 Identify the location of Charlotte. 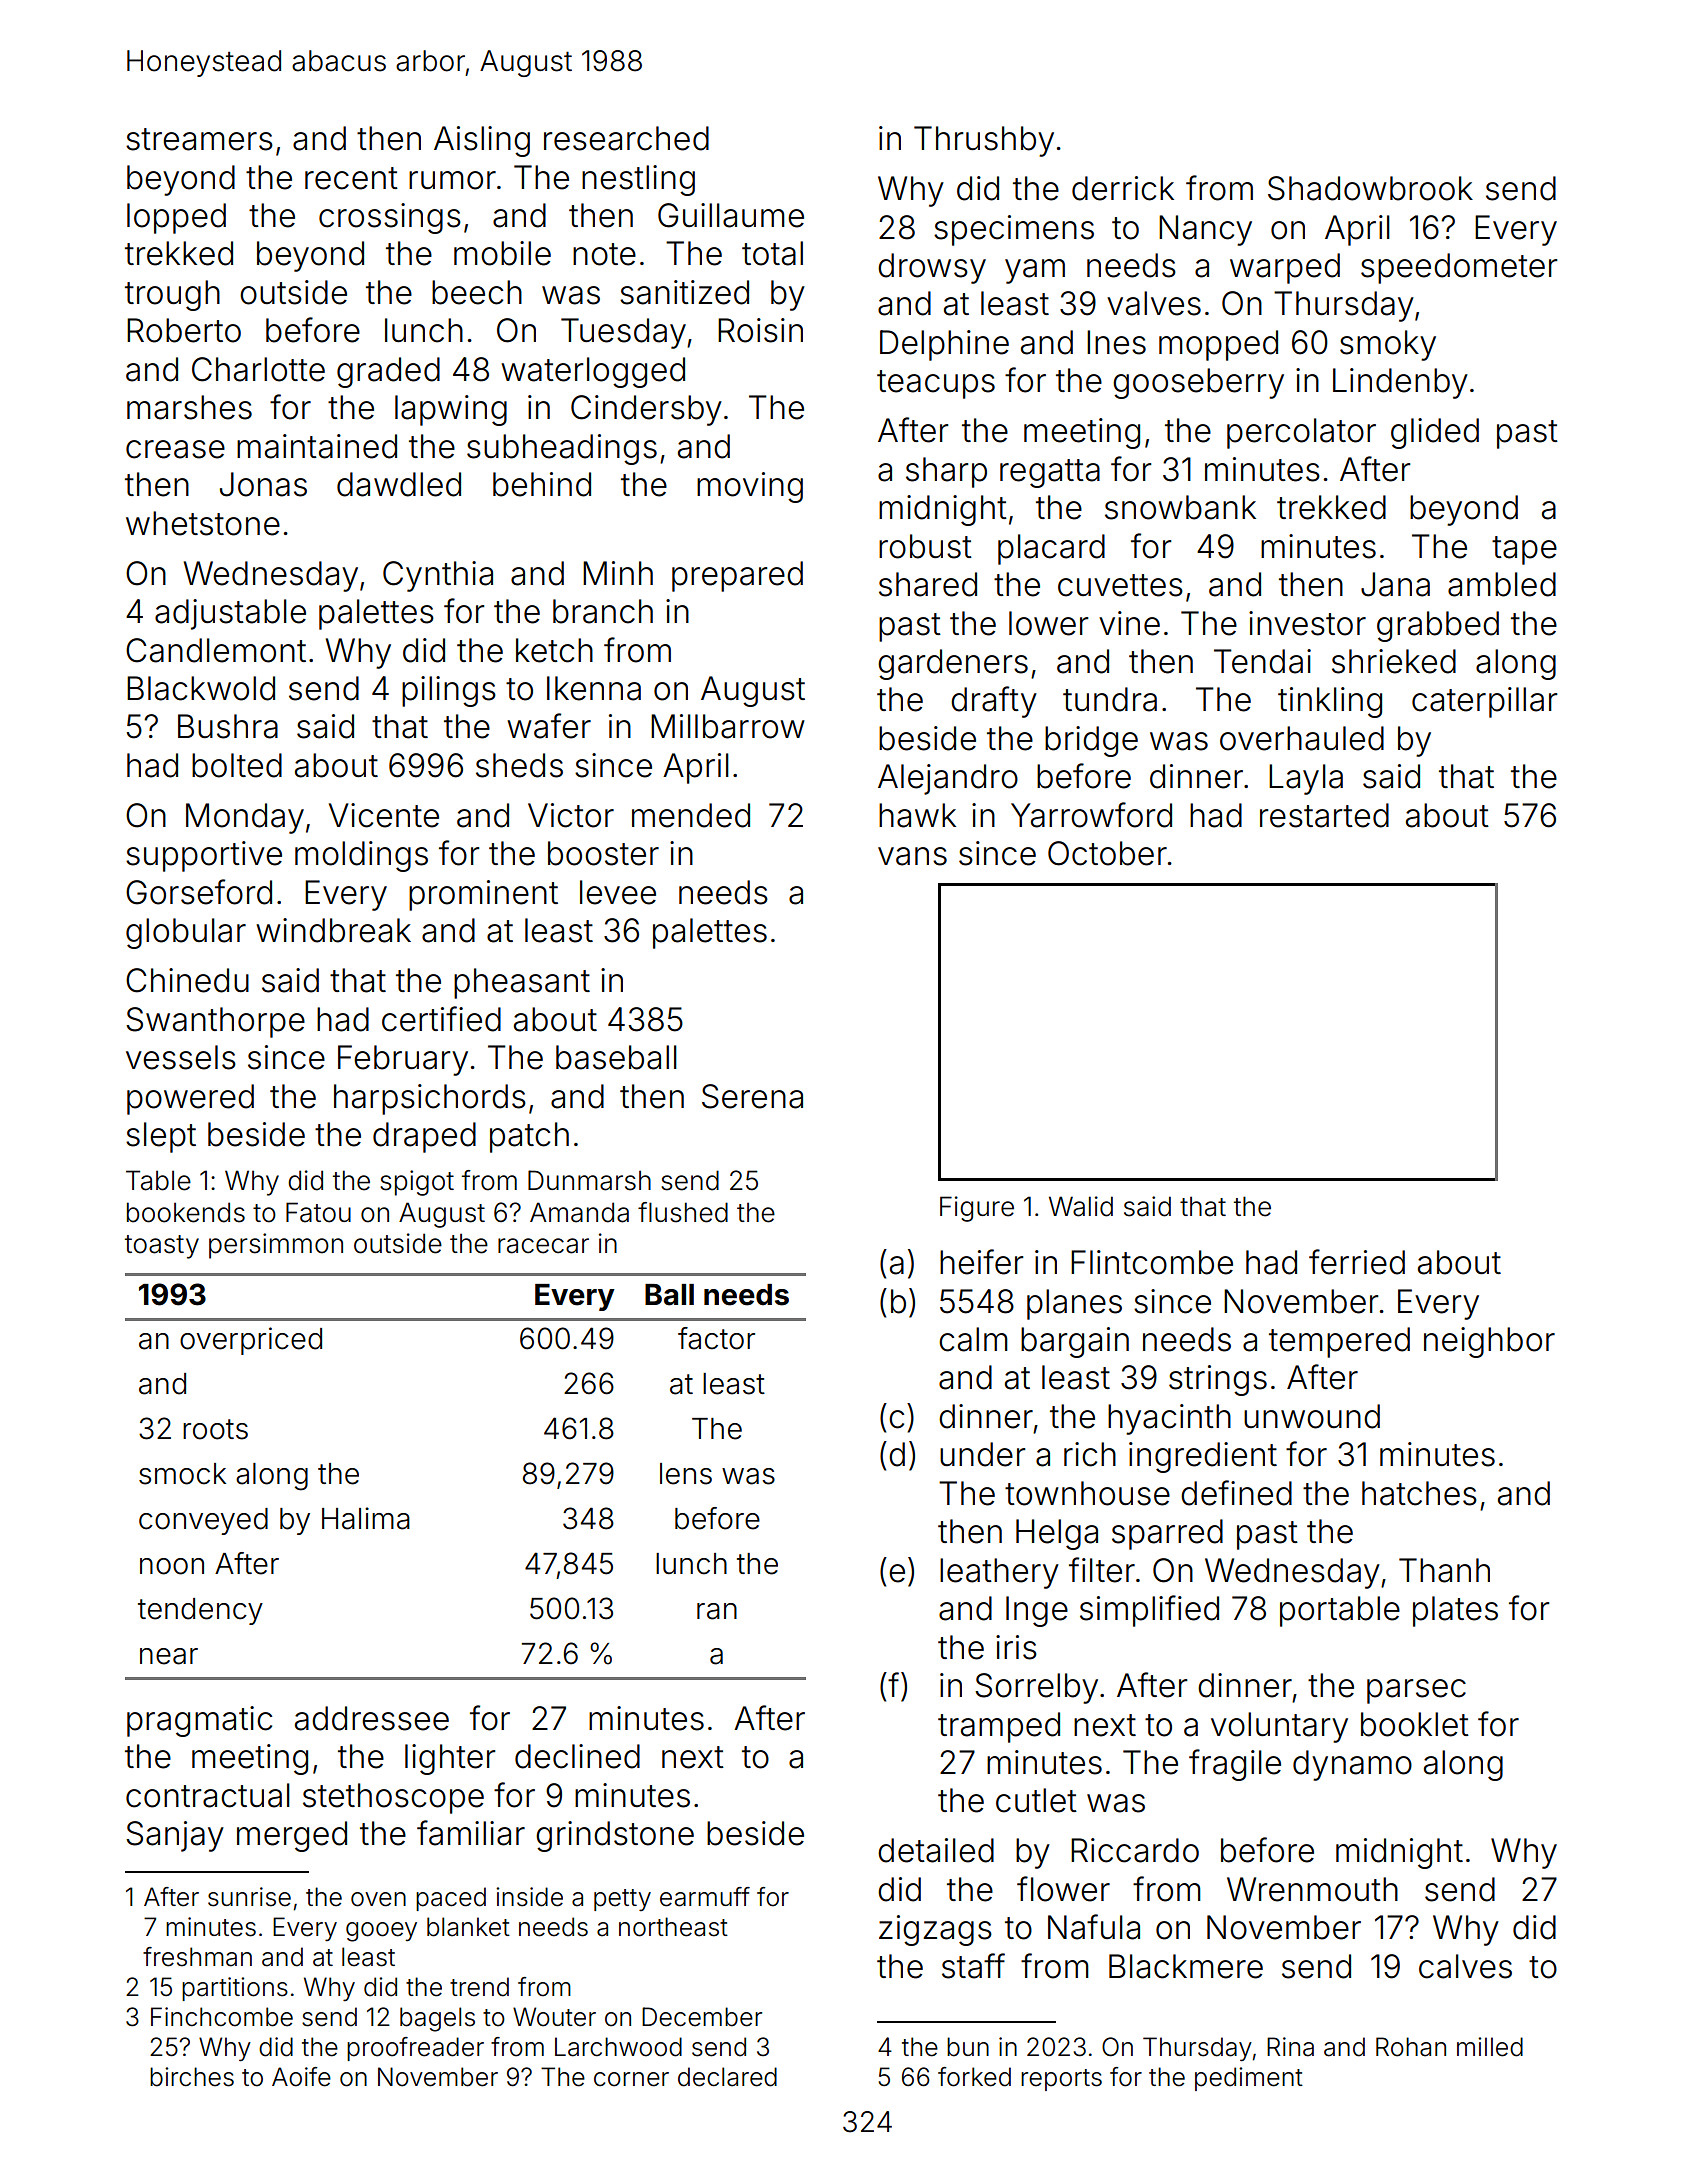
(258, 369).
